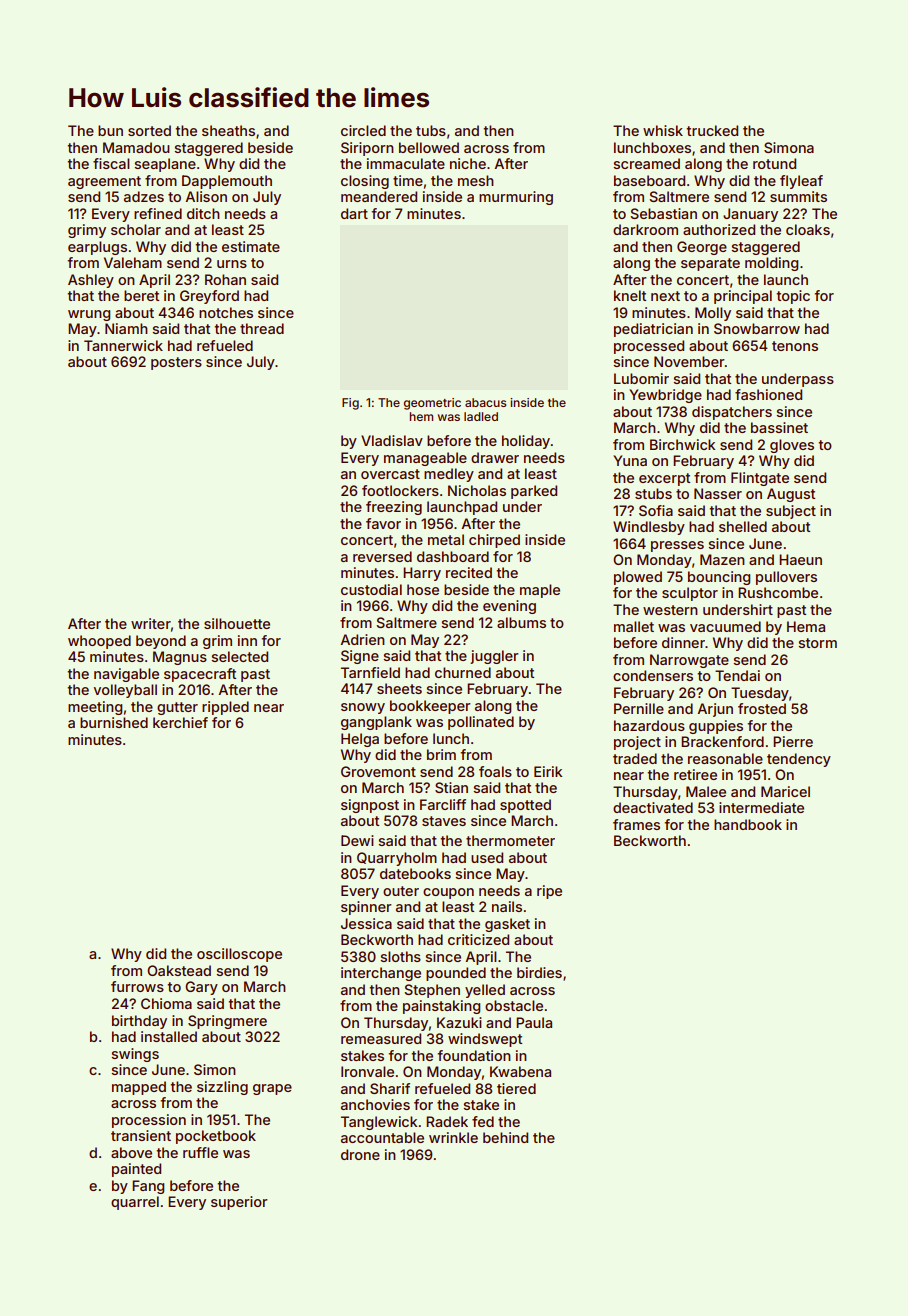  I want to click on bun, so click(110, 130).
